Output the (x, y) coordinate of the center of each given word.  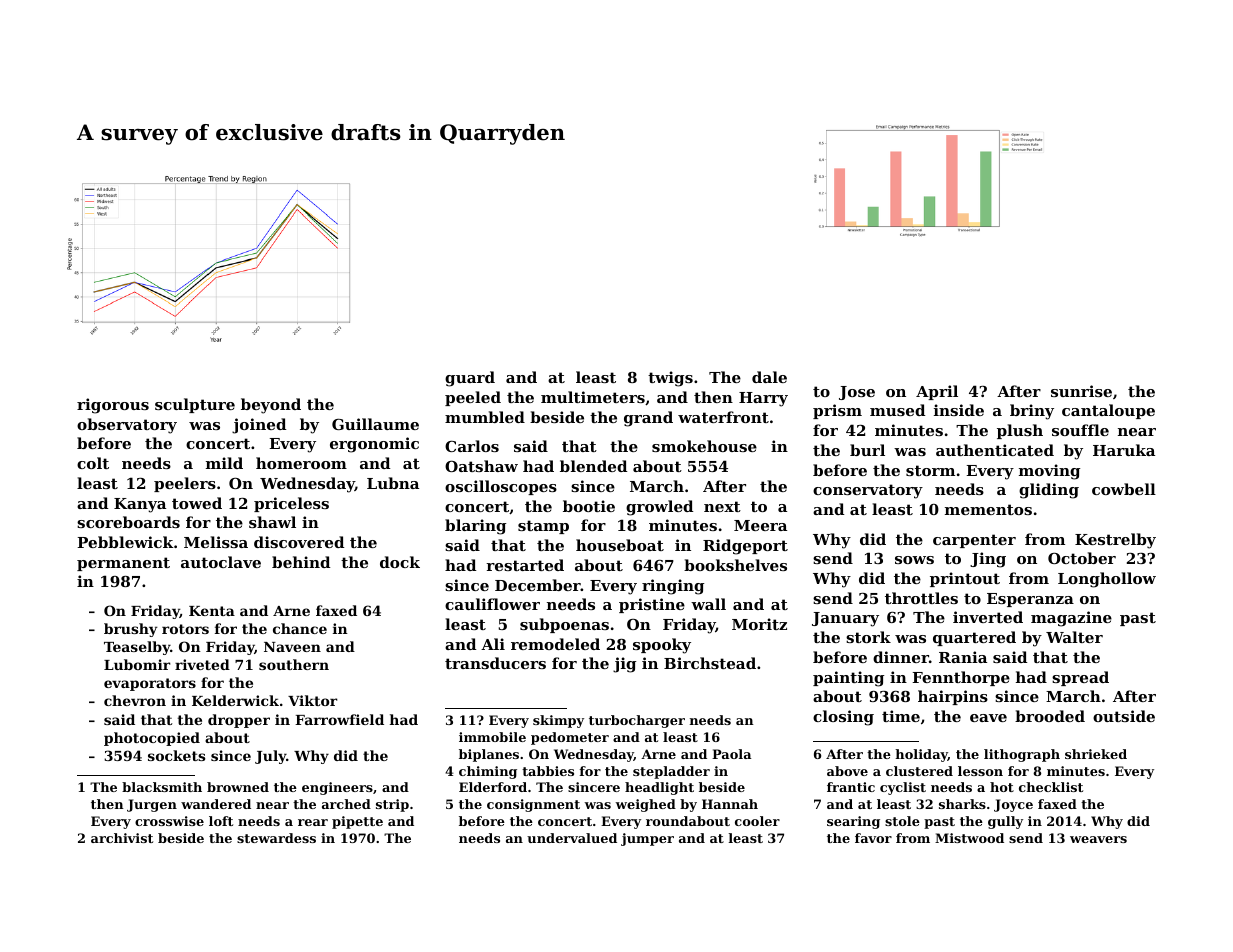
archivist (122, 838)
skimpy (558, 721)
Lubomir (137, 664)
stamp (543, 527)
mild (224, 463)
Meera (760, 525)
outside (1124, 716)
